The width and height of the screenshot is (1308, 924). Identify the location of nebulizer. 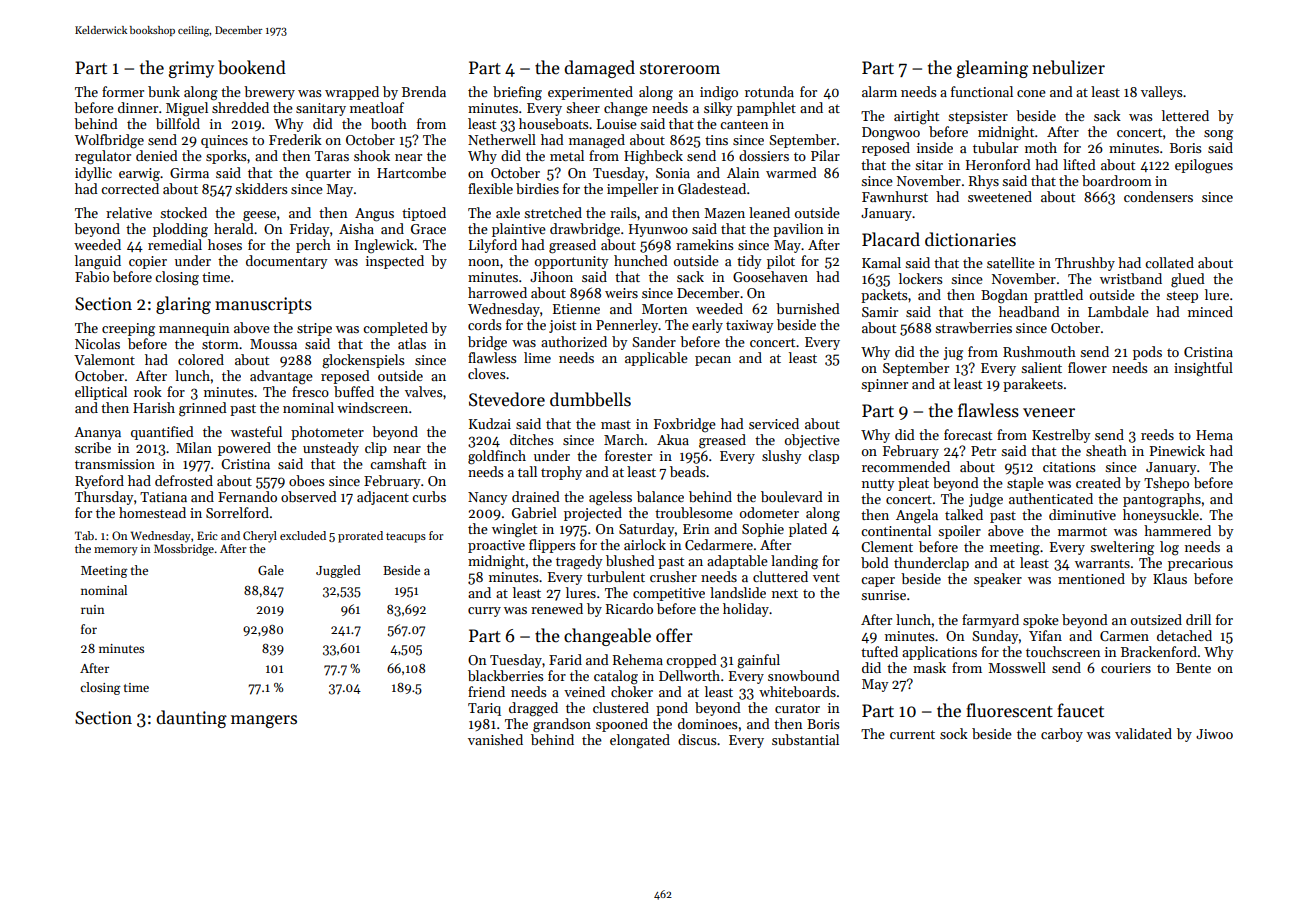
(1068, 67).
